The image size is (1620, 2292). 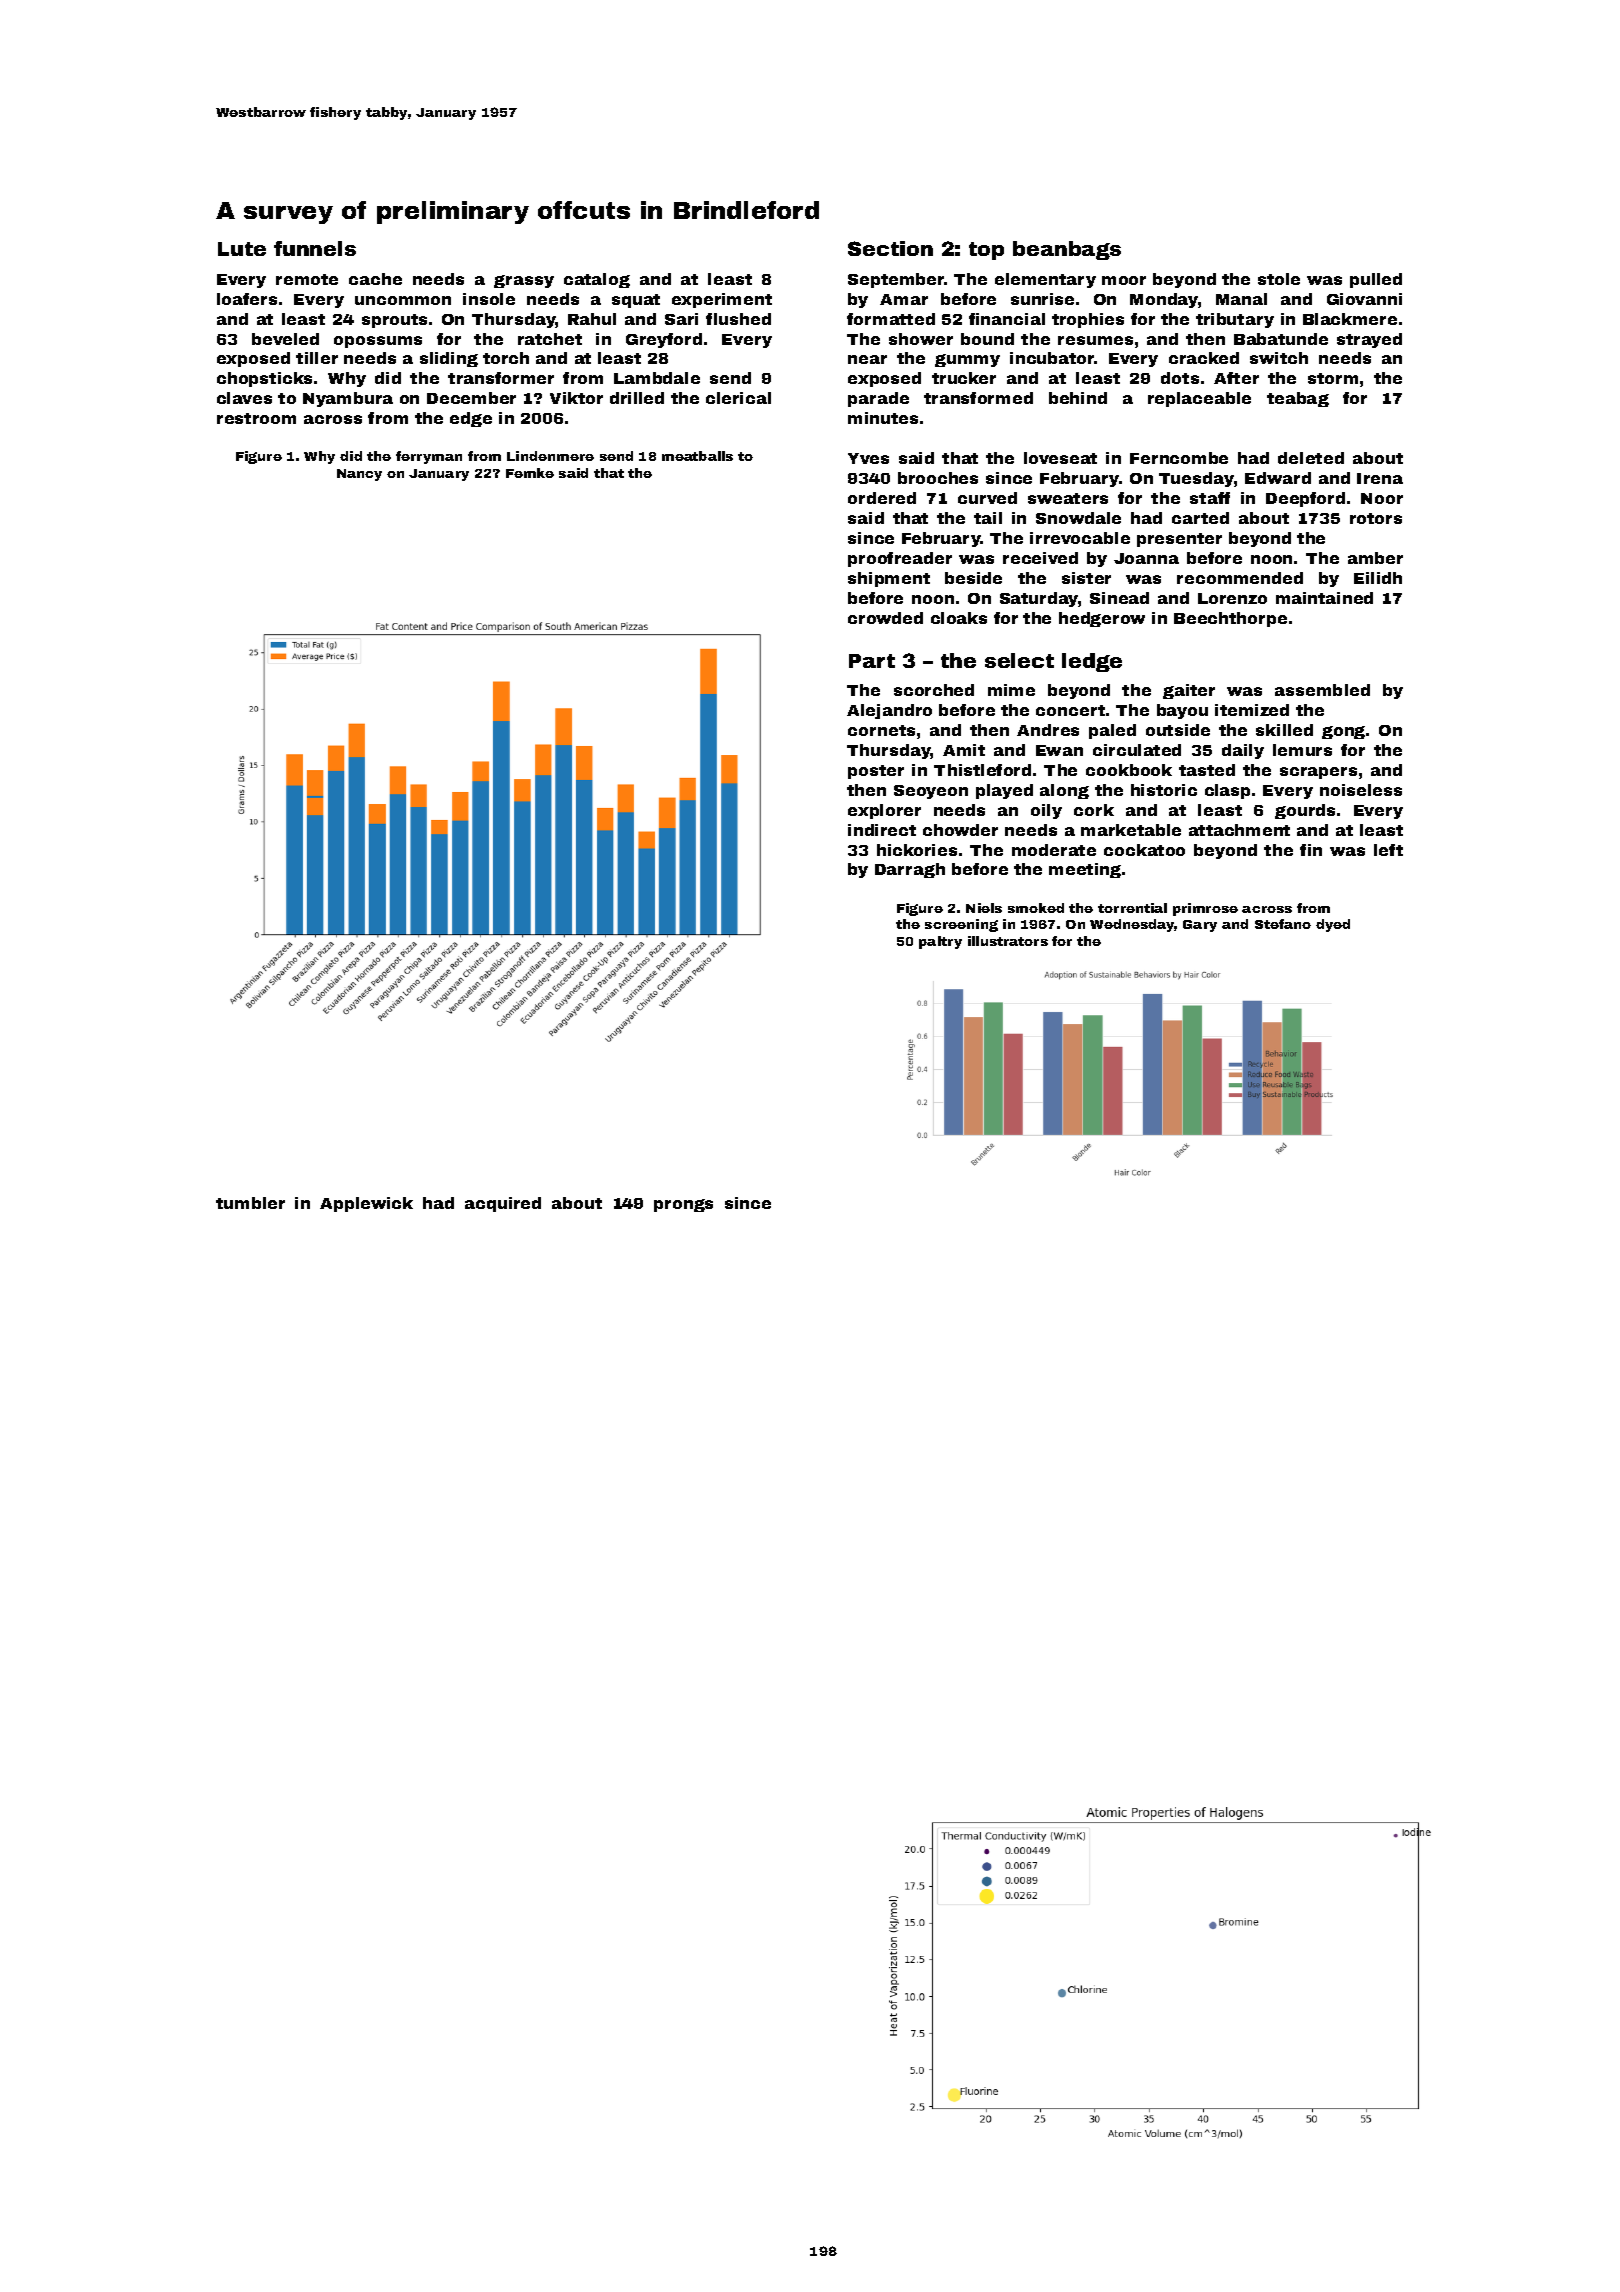 What do you see at coordinates (359, 475) in the screenshot?
I see `Nancy` at bounding box center [359, 475].
